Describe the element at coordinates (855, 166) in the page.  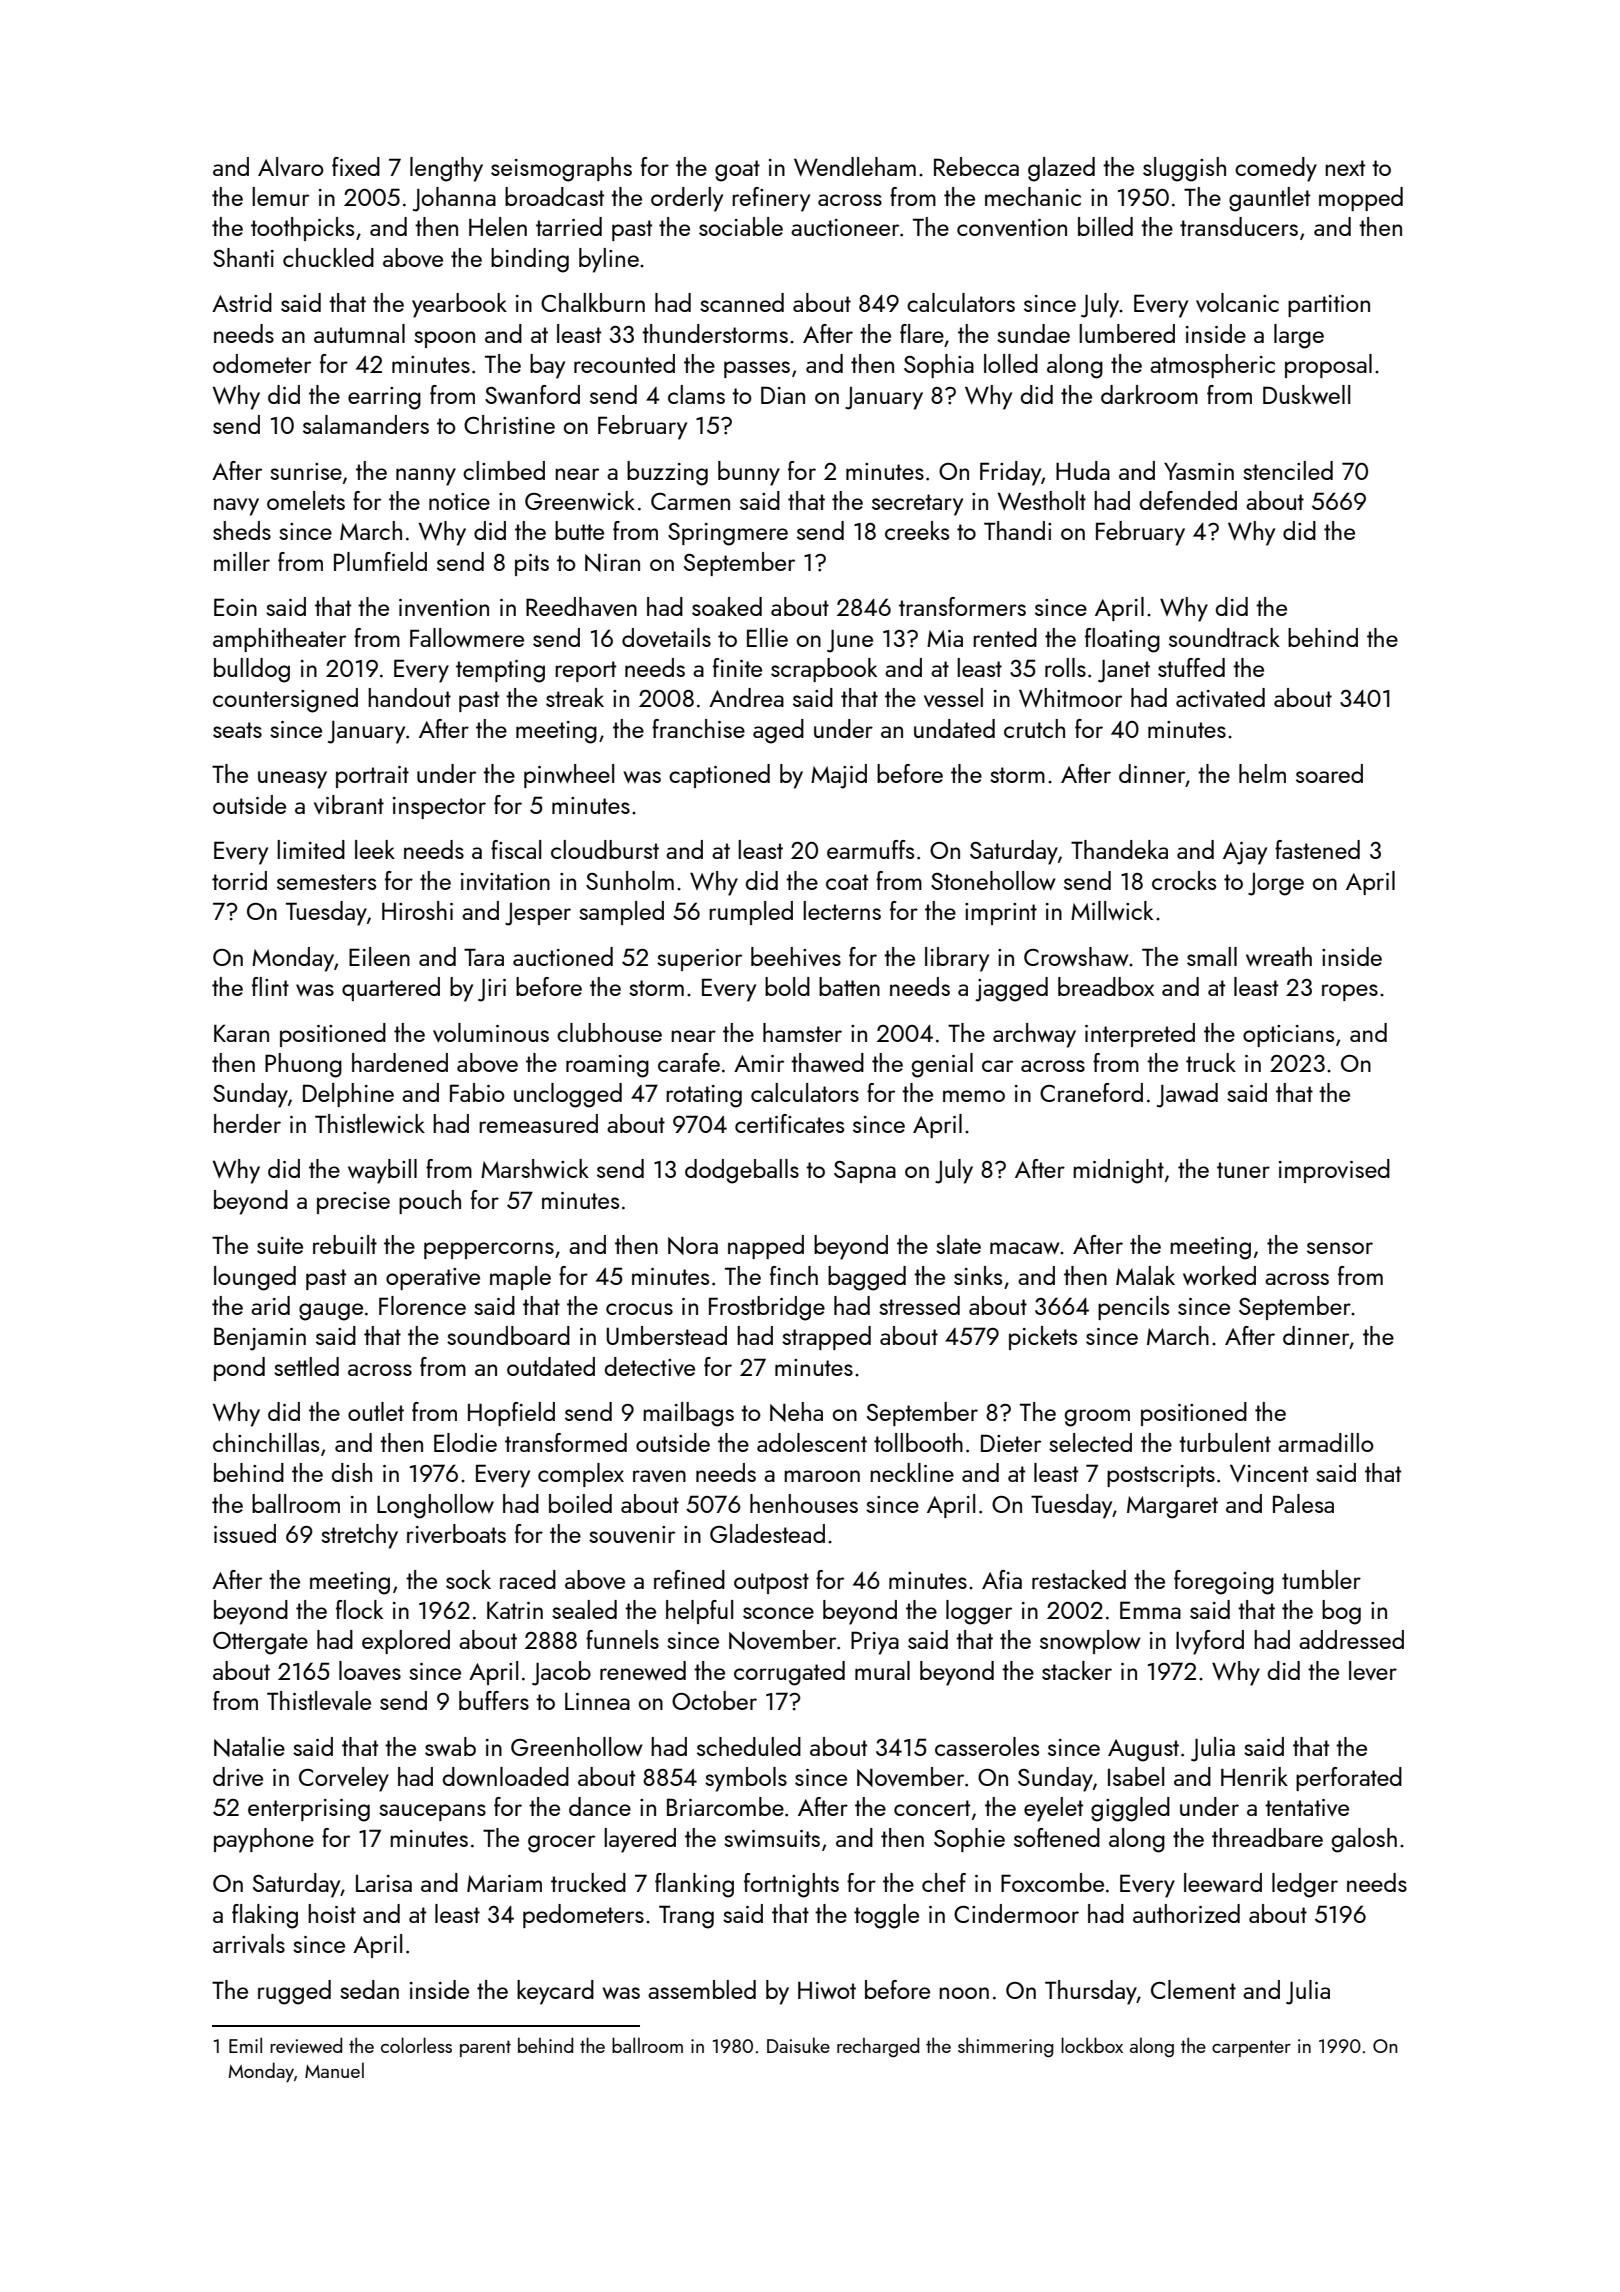
I see `Wendleham` at that location.
